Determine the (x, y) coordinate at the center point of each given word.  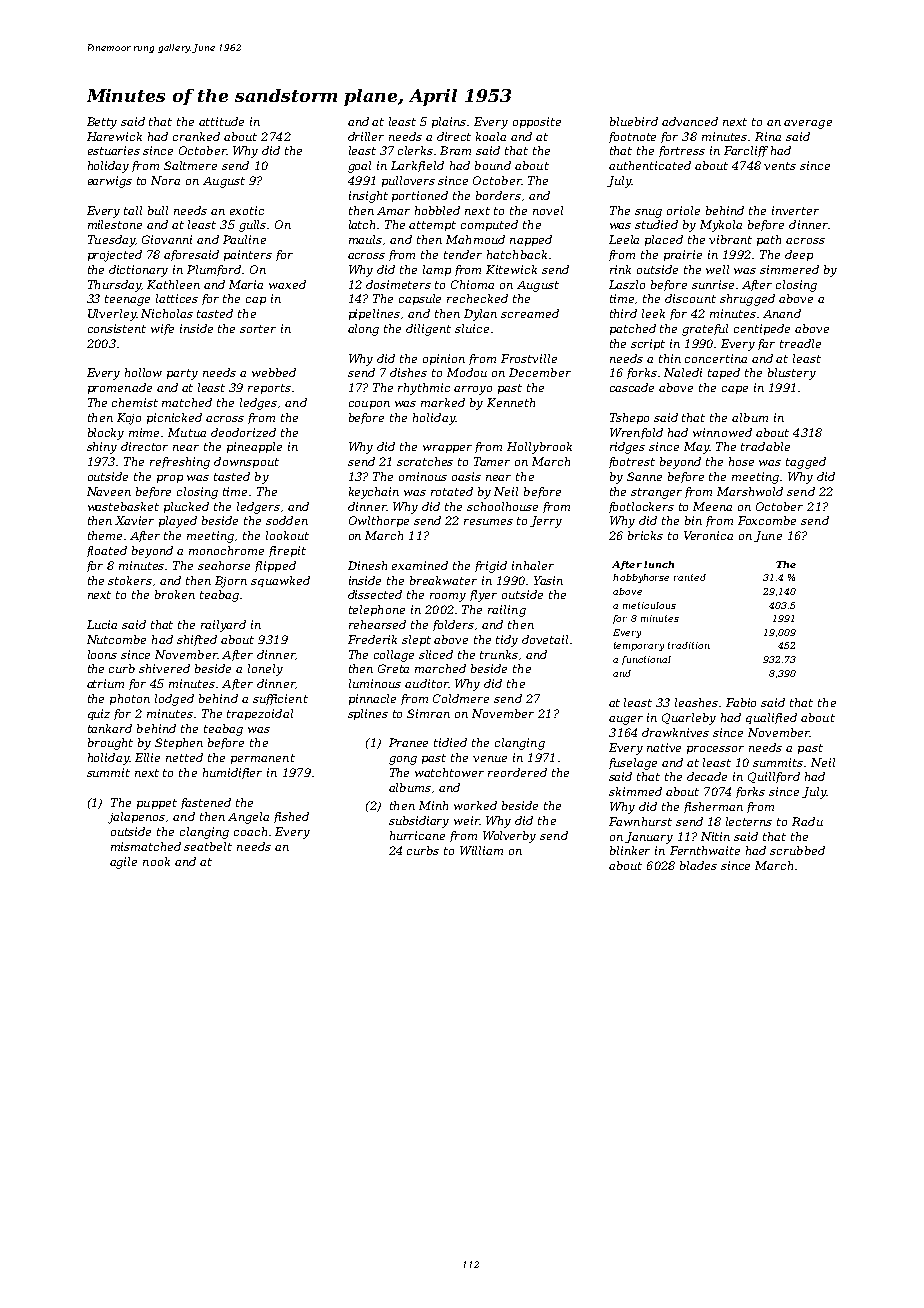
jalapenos (136, 818)
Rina (768, 136)
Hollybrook (539, 448)
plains (449, 122)
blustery (792, 374)
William (481, 850)
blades (698, 865)
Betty (102, 123)
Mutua (187, 432)
